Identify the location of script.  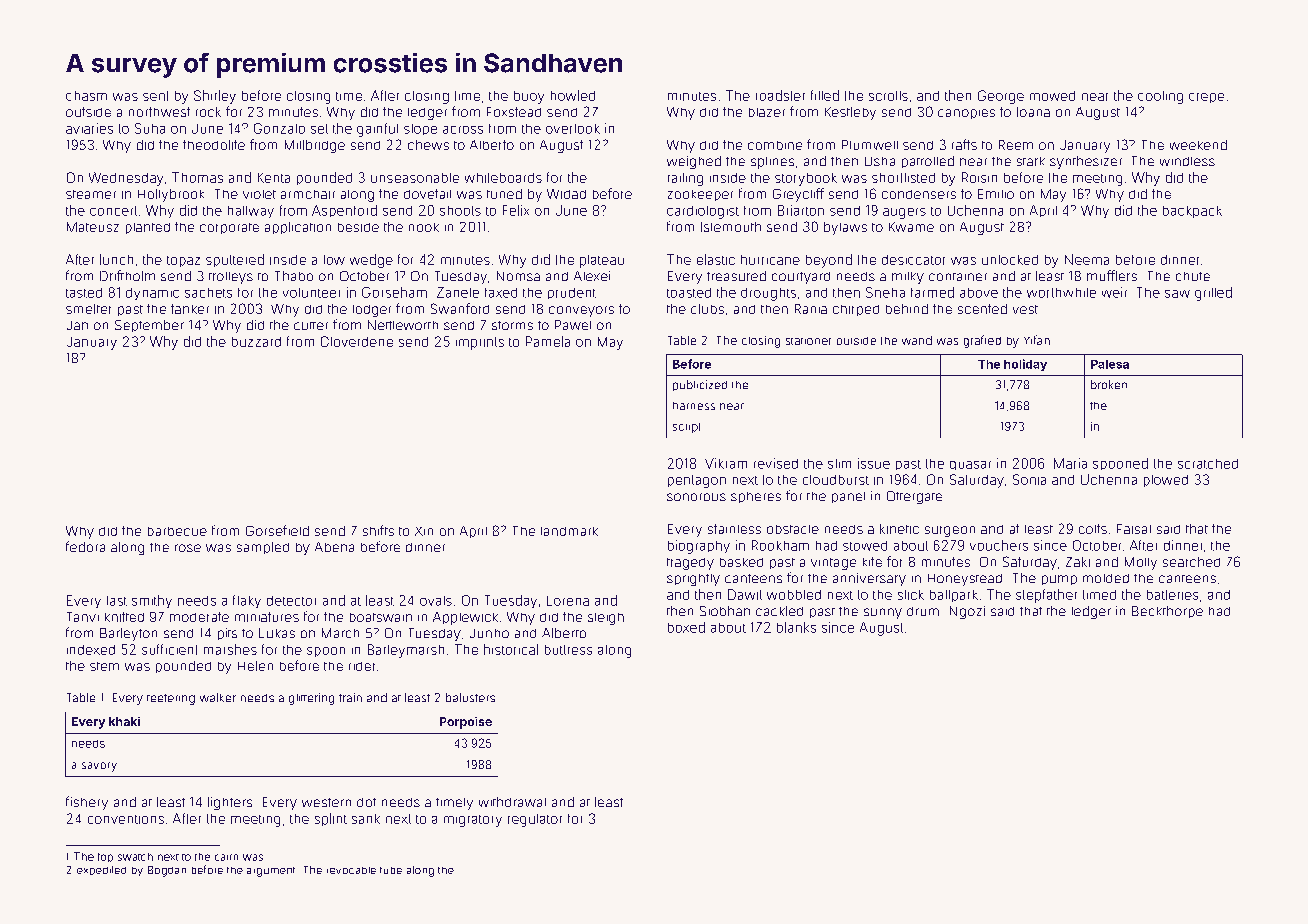
(686, 428).
